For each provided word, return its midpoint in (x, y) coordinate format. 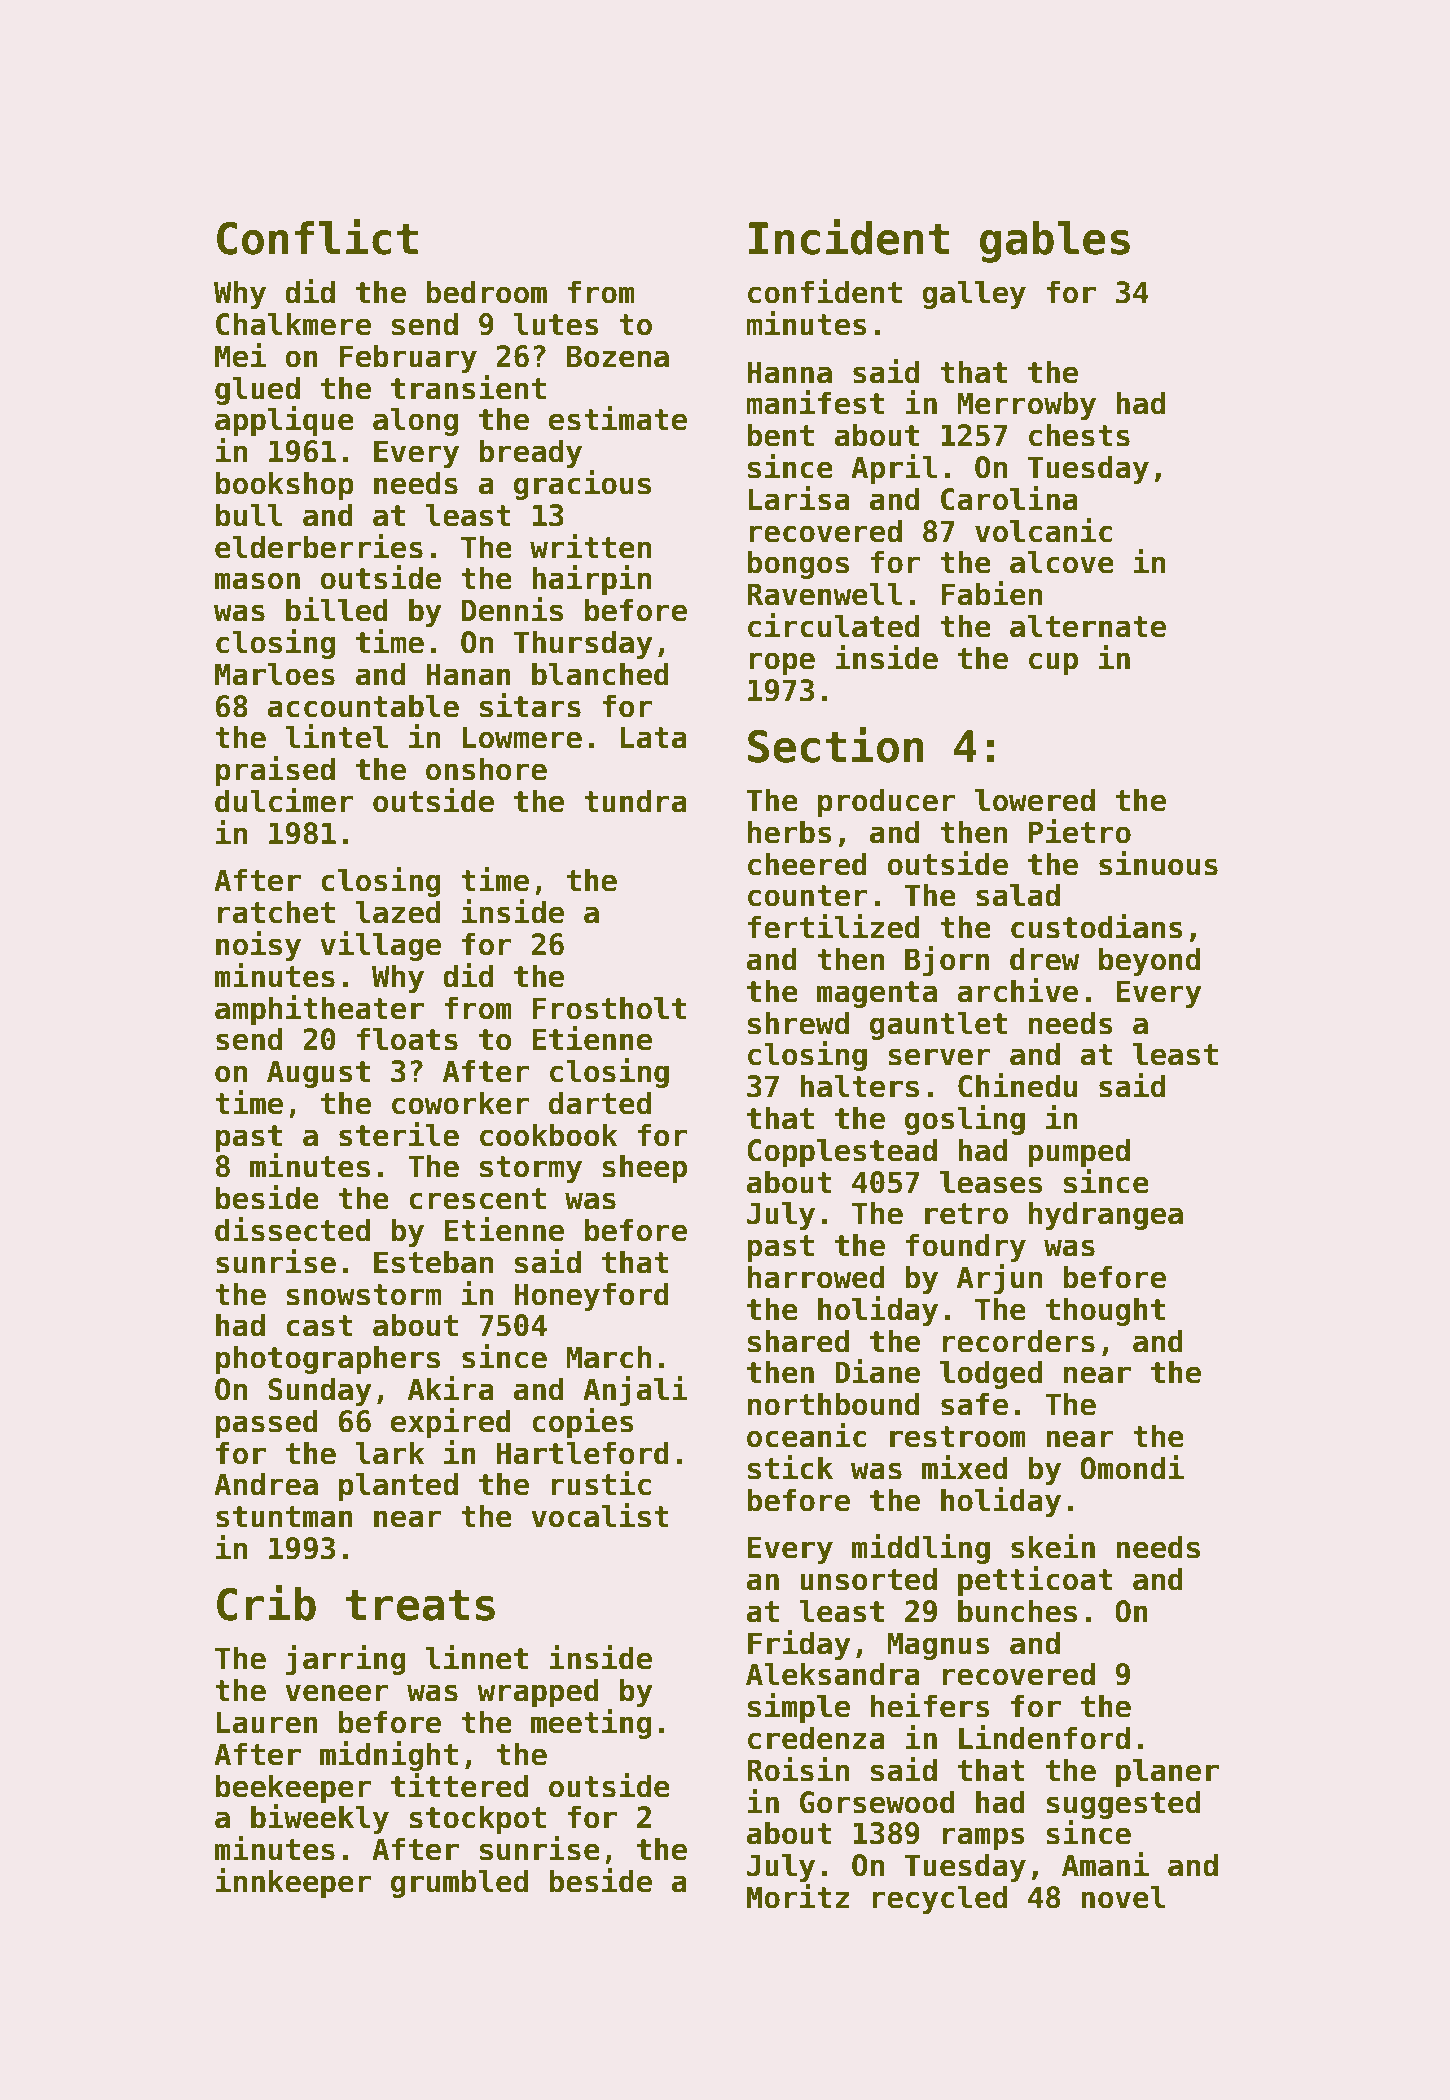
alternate (1088, 626)
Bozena (618, 356)
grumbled (459, 1883)
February (408, 358)
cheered (807, 864)
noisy (258, 946)
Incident (849, 237)
